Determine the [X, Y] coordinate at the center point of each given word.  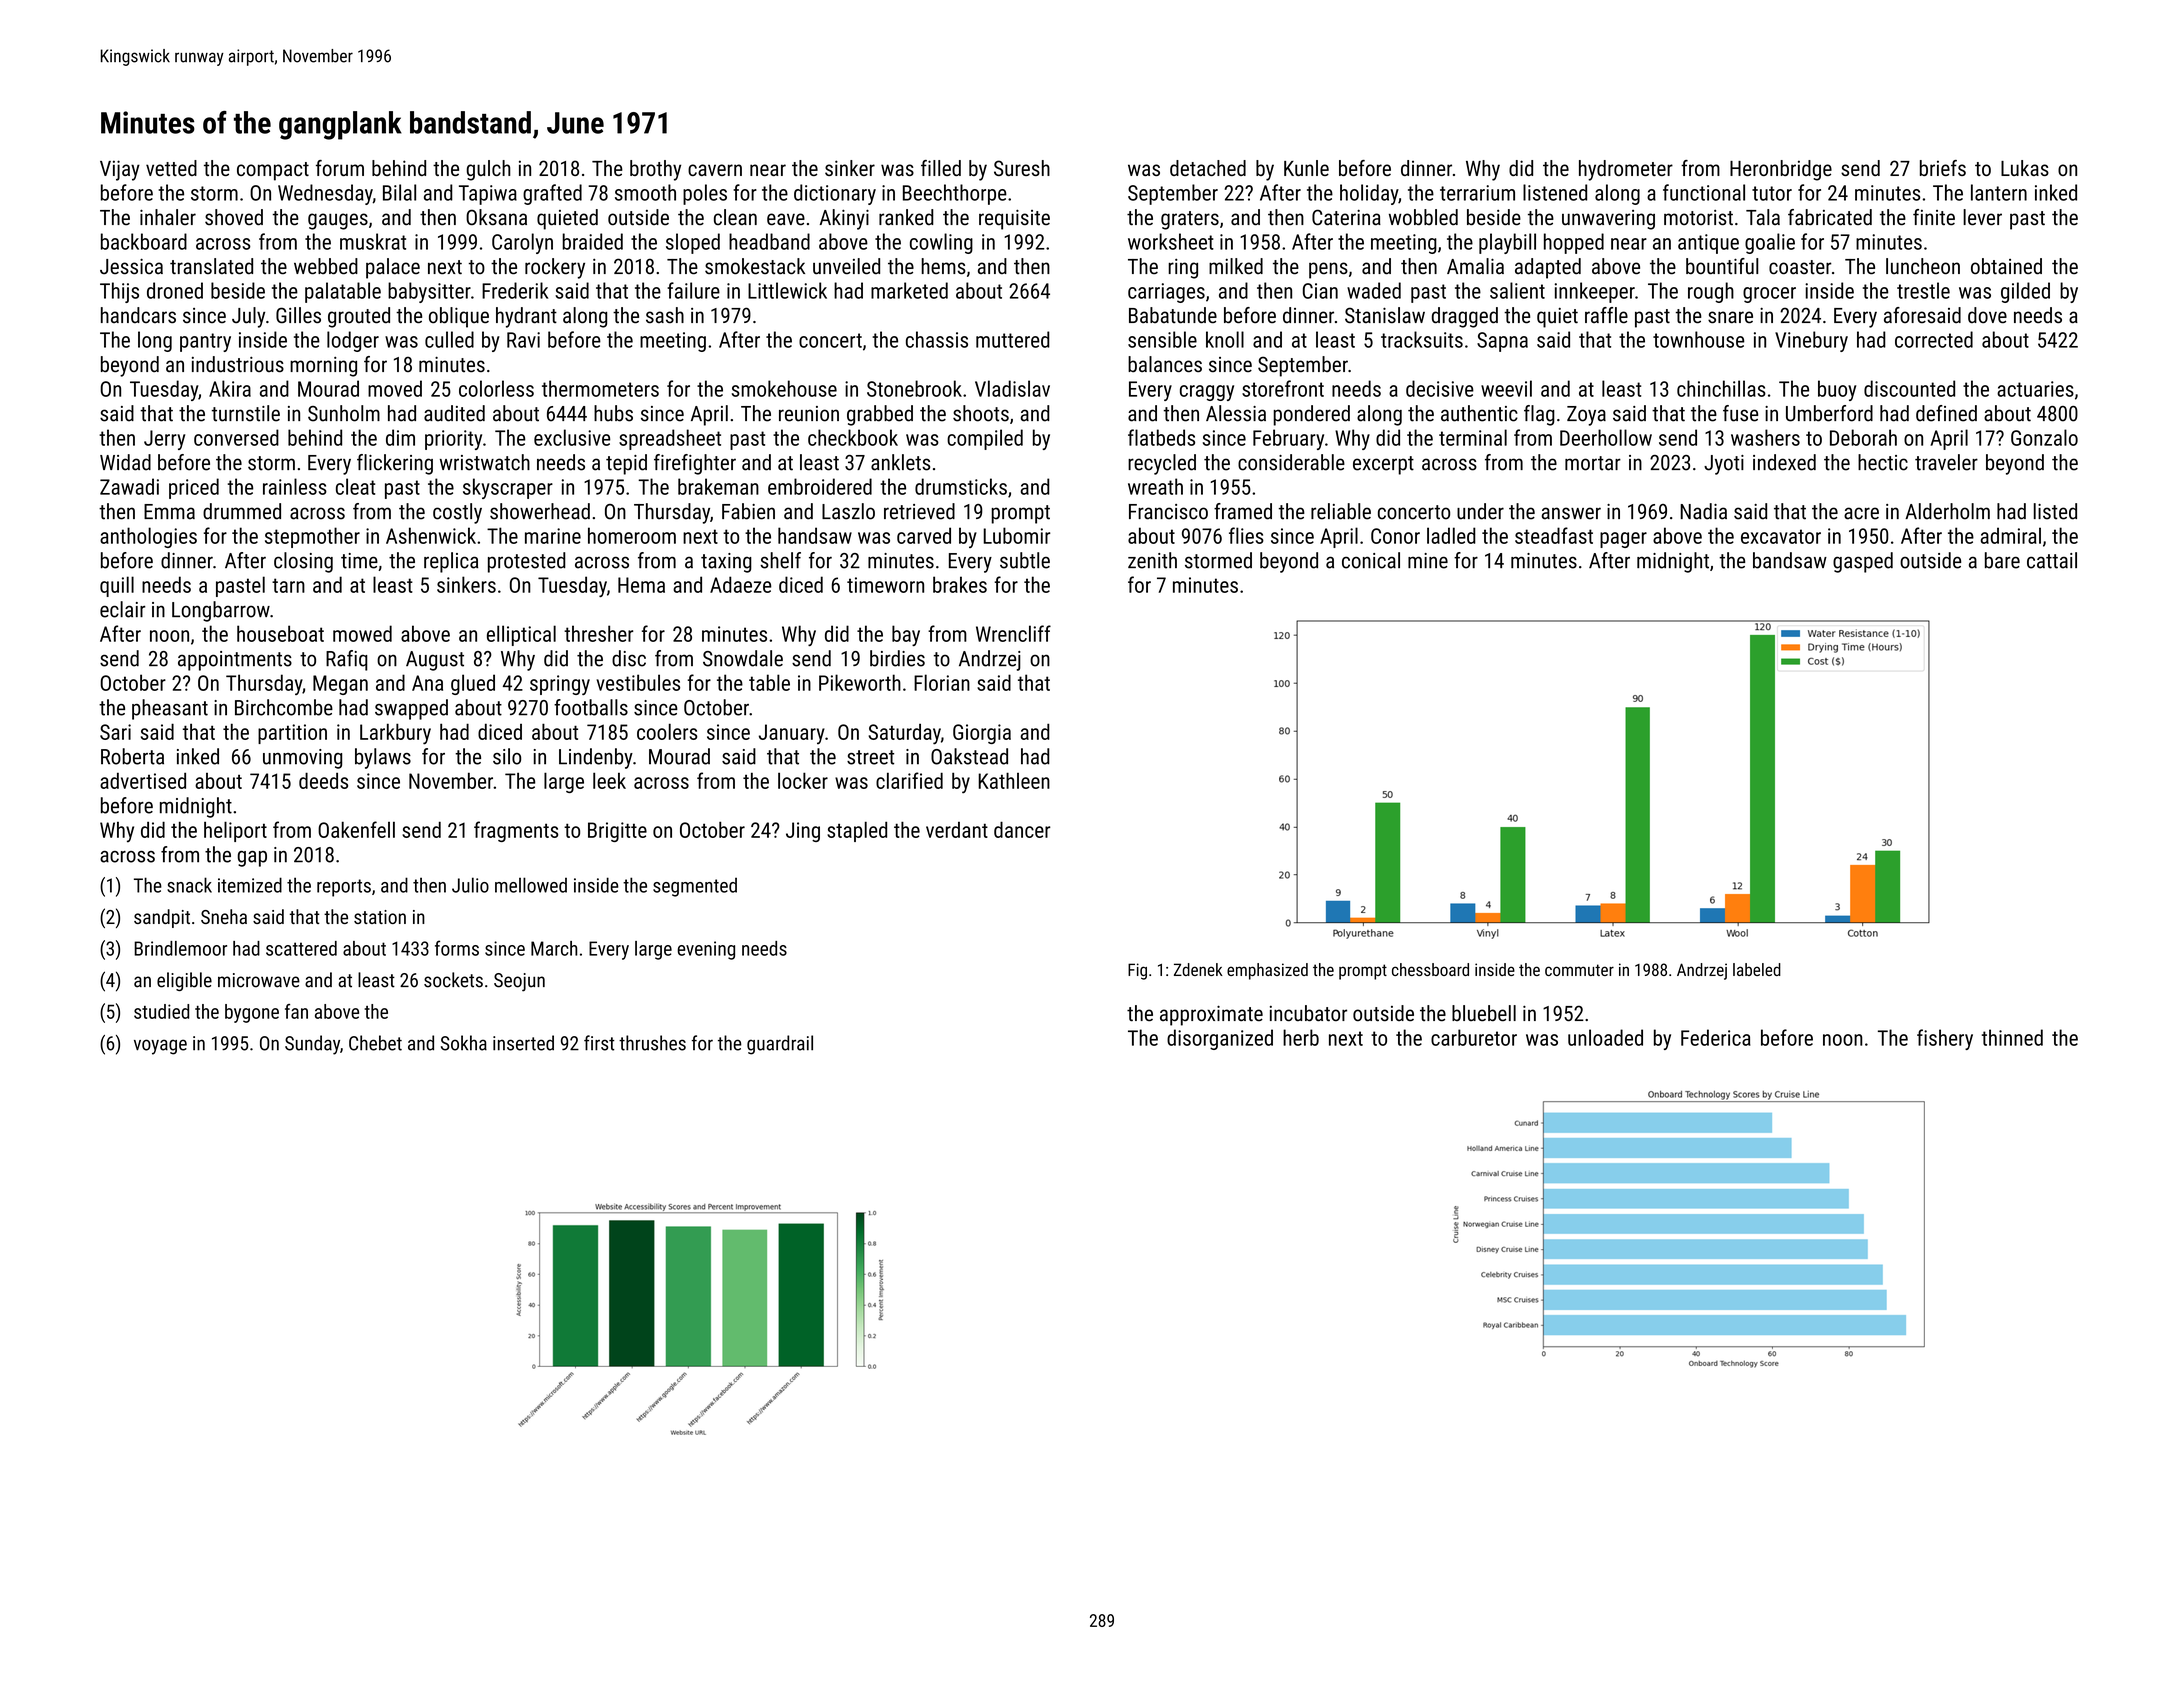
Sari [115, 732]
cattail [2052, 560]
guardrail [780, 1045]
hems [943, 266]
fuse [1740, 413]
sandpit [162, 918]
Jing [803, 832]
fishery [1945, 1039]
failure [693, 290]
